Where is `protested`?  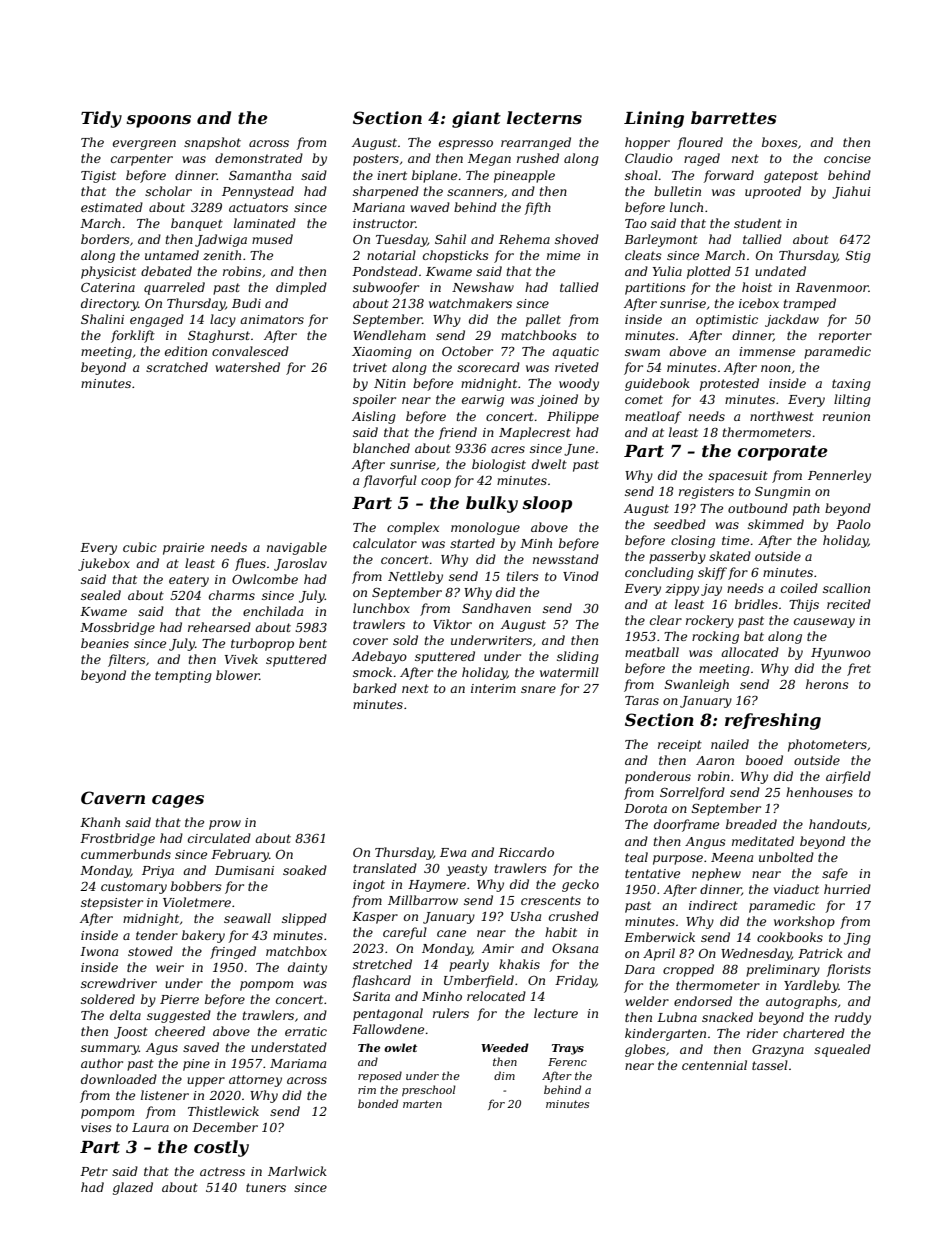 protested is located at coordinates (729, 384).
